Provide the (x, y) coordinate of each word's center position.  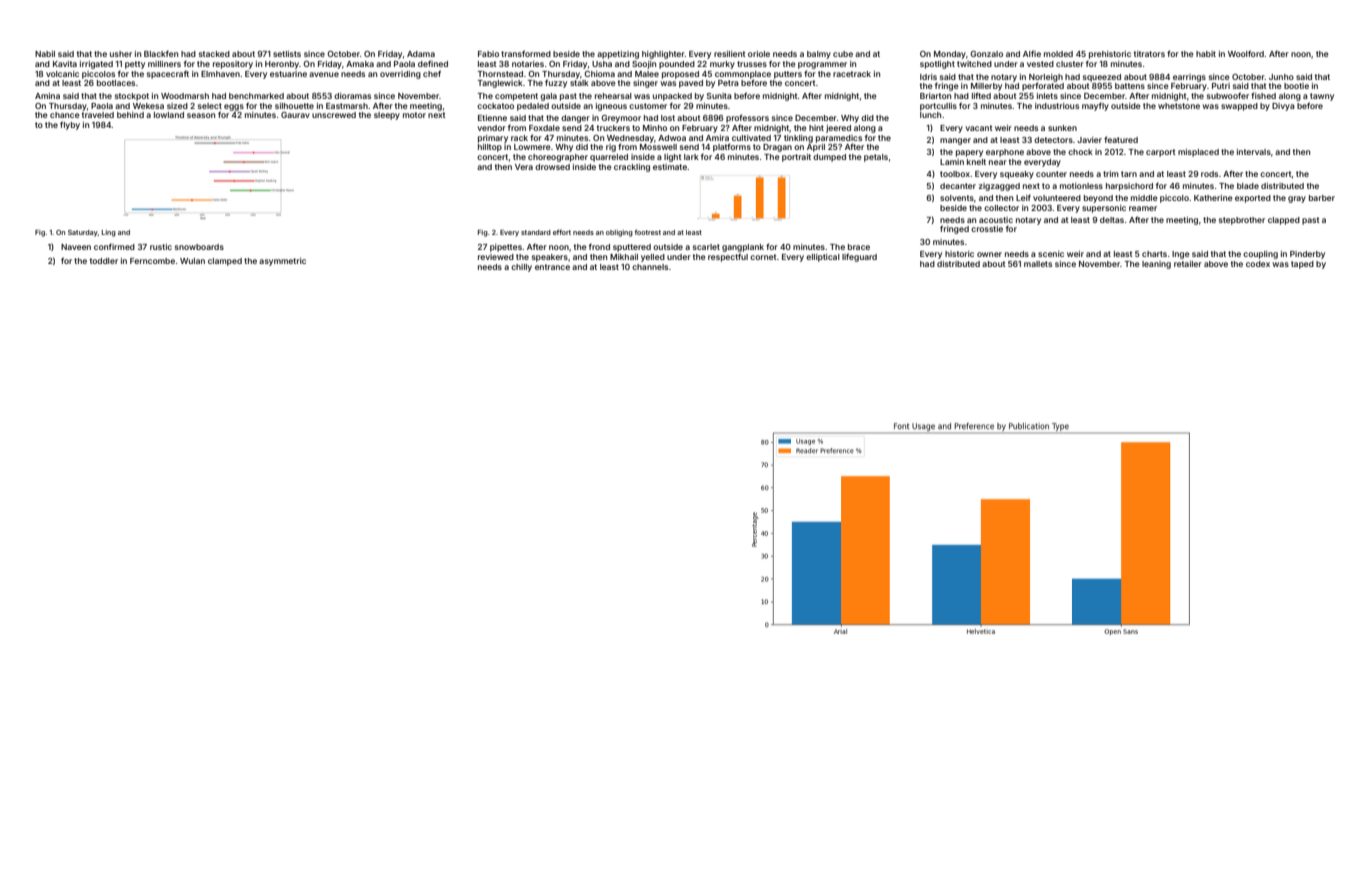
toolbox (955, 174)
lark (691, 157)
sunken (1062, 128)
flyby (70, 125)
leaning (1156, 265)
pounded (677, 65)
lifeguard (859, 257)
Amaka (360, 64)
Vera (524, 167)
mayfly (1095, 106)
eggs (234, 107)
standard (536, 232)
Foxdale (544, 128)
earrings (1189, 78)
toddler (104, 261)
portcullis (938, 107)
